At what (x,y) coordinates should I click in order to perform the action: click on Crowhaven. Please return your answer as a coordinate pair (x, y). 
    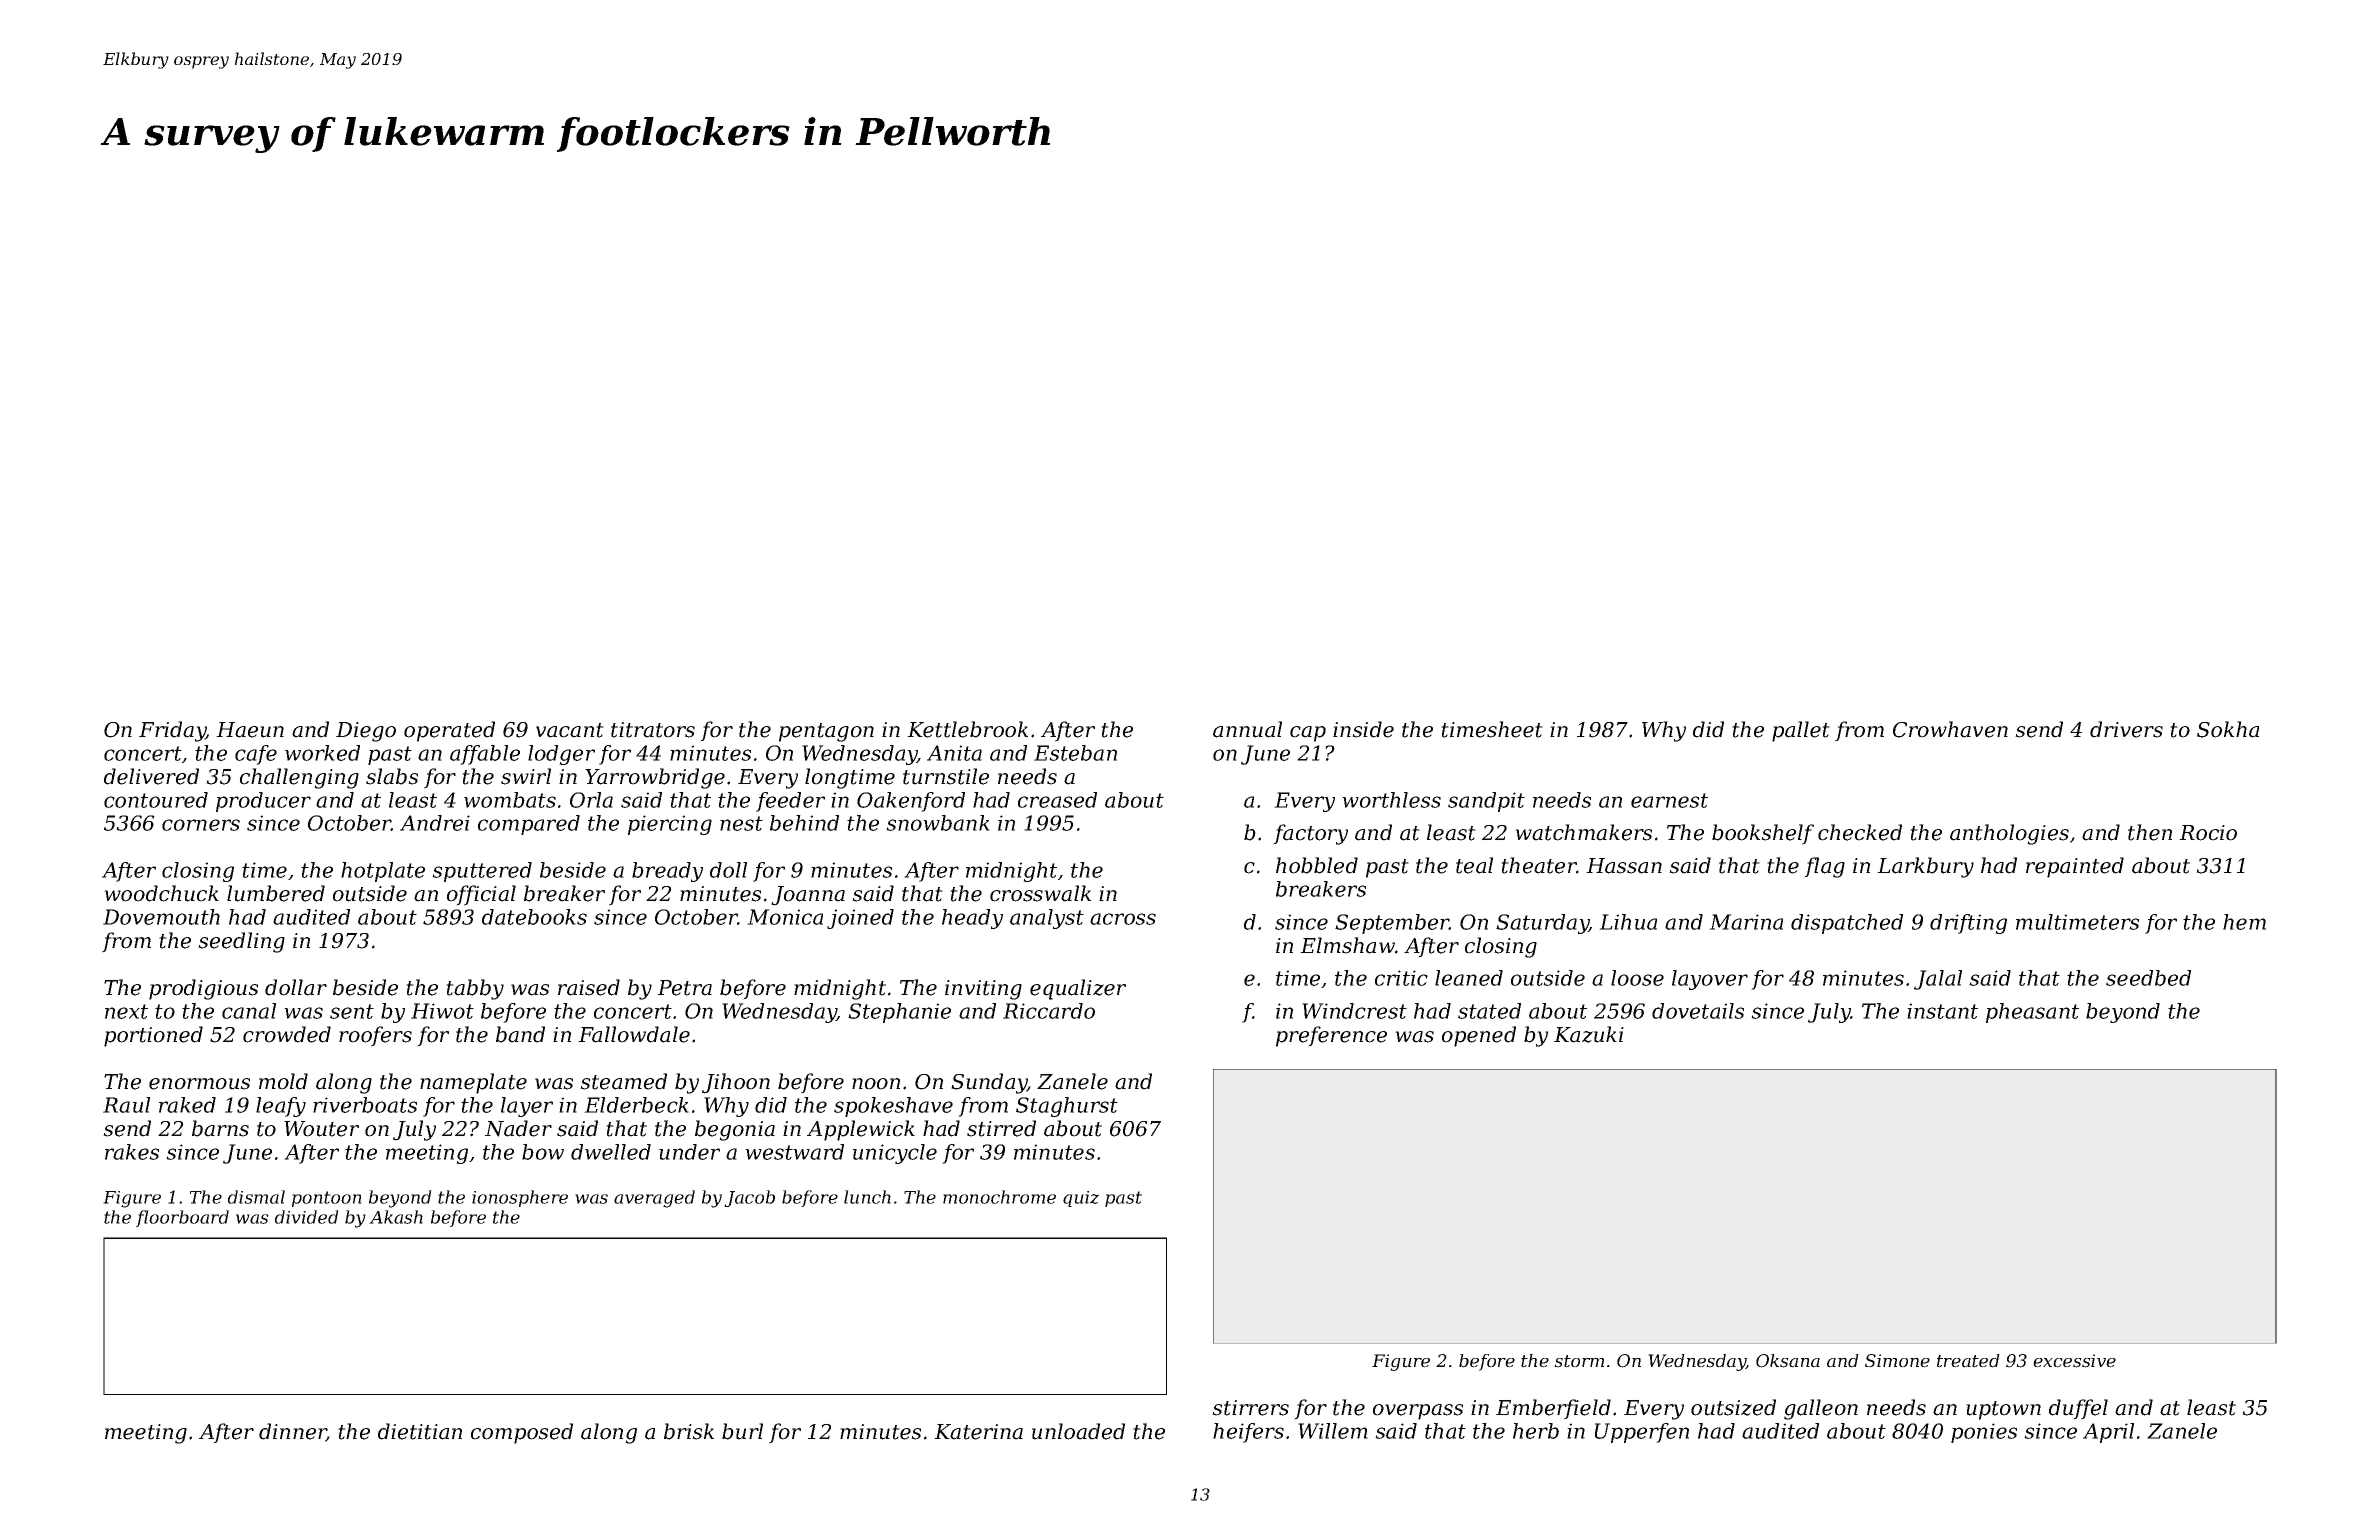
    Looking at the image, I should click on (1950, 729).
